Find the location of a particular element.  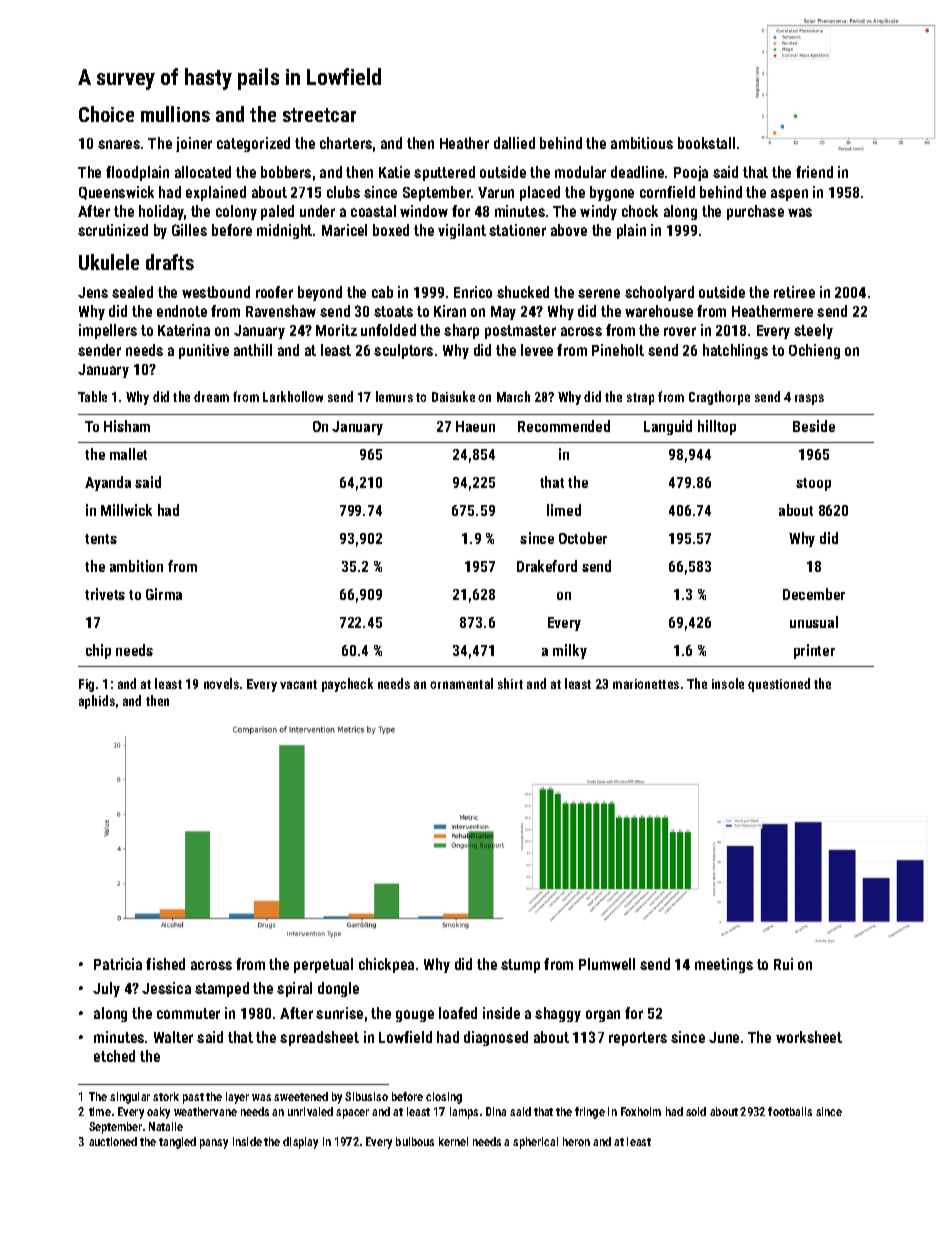

joiner is located at coordinates (194, 144).
